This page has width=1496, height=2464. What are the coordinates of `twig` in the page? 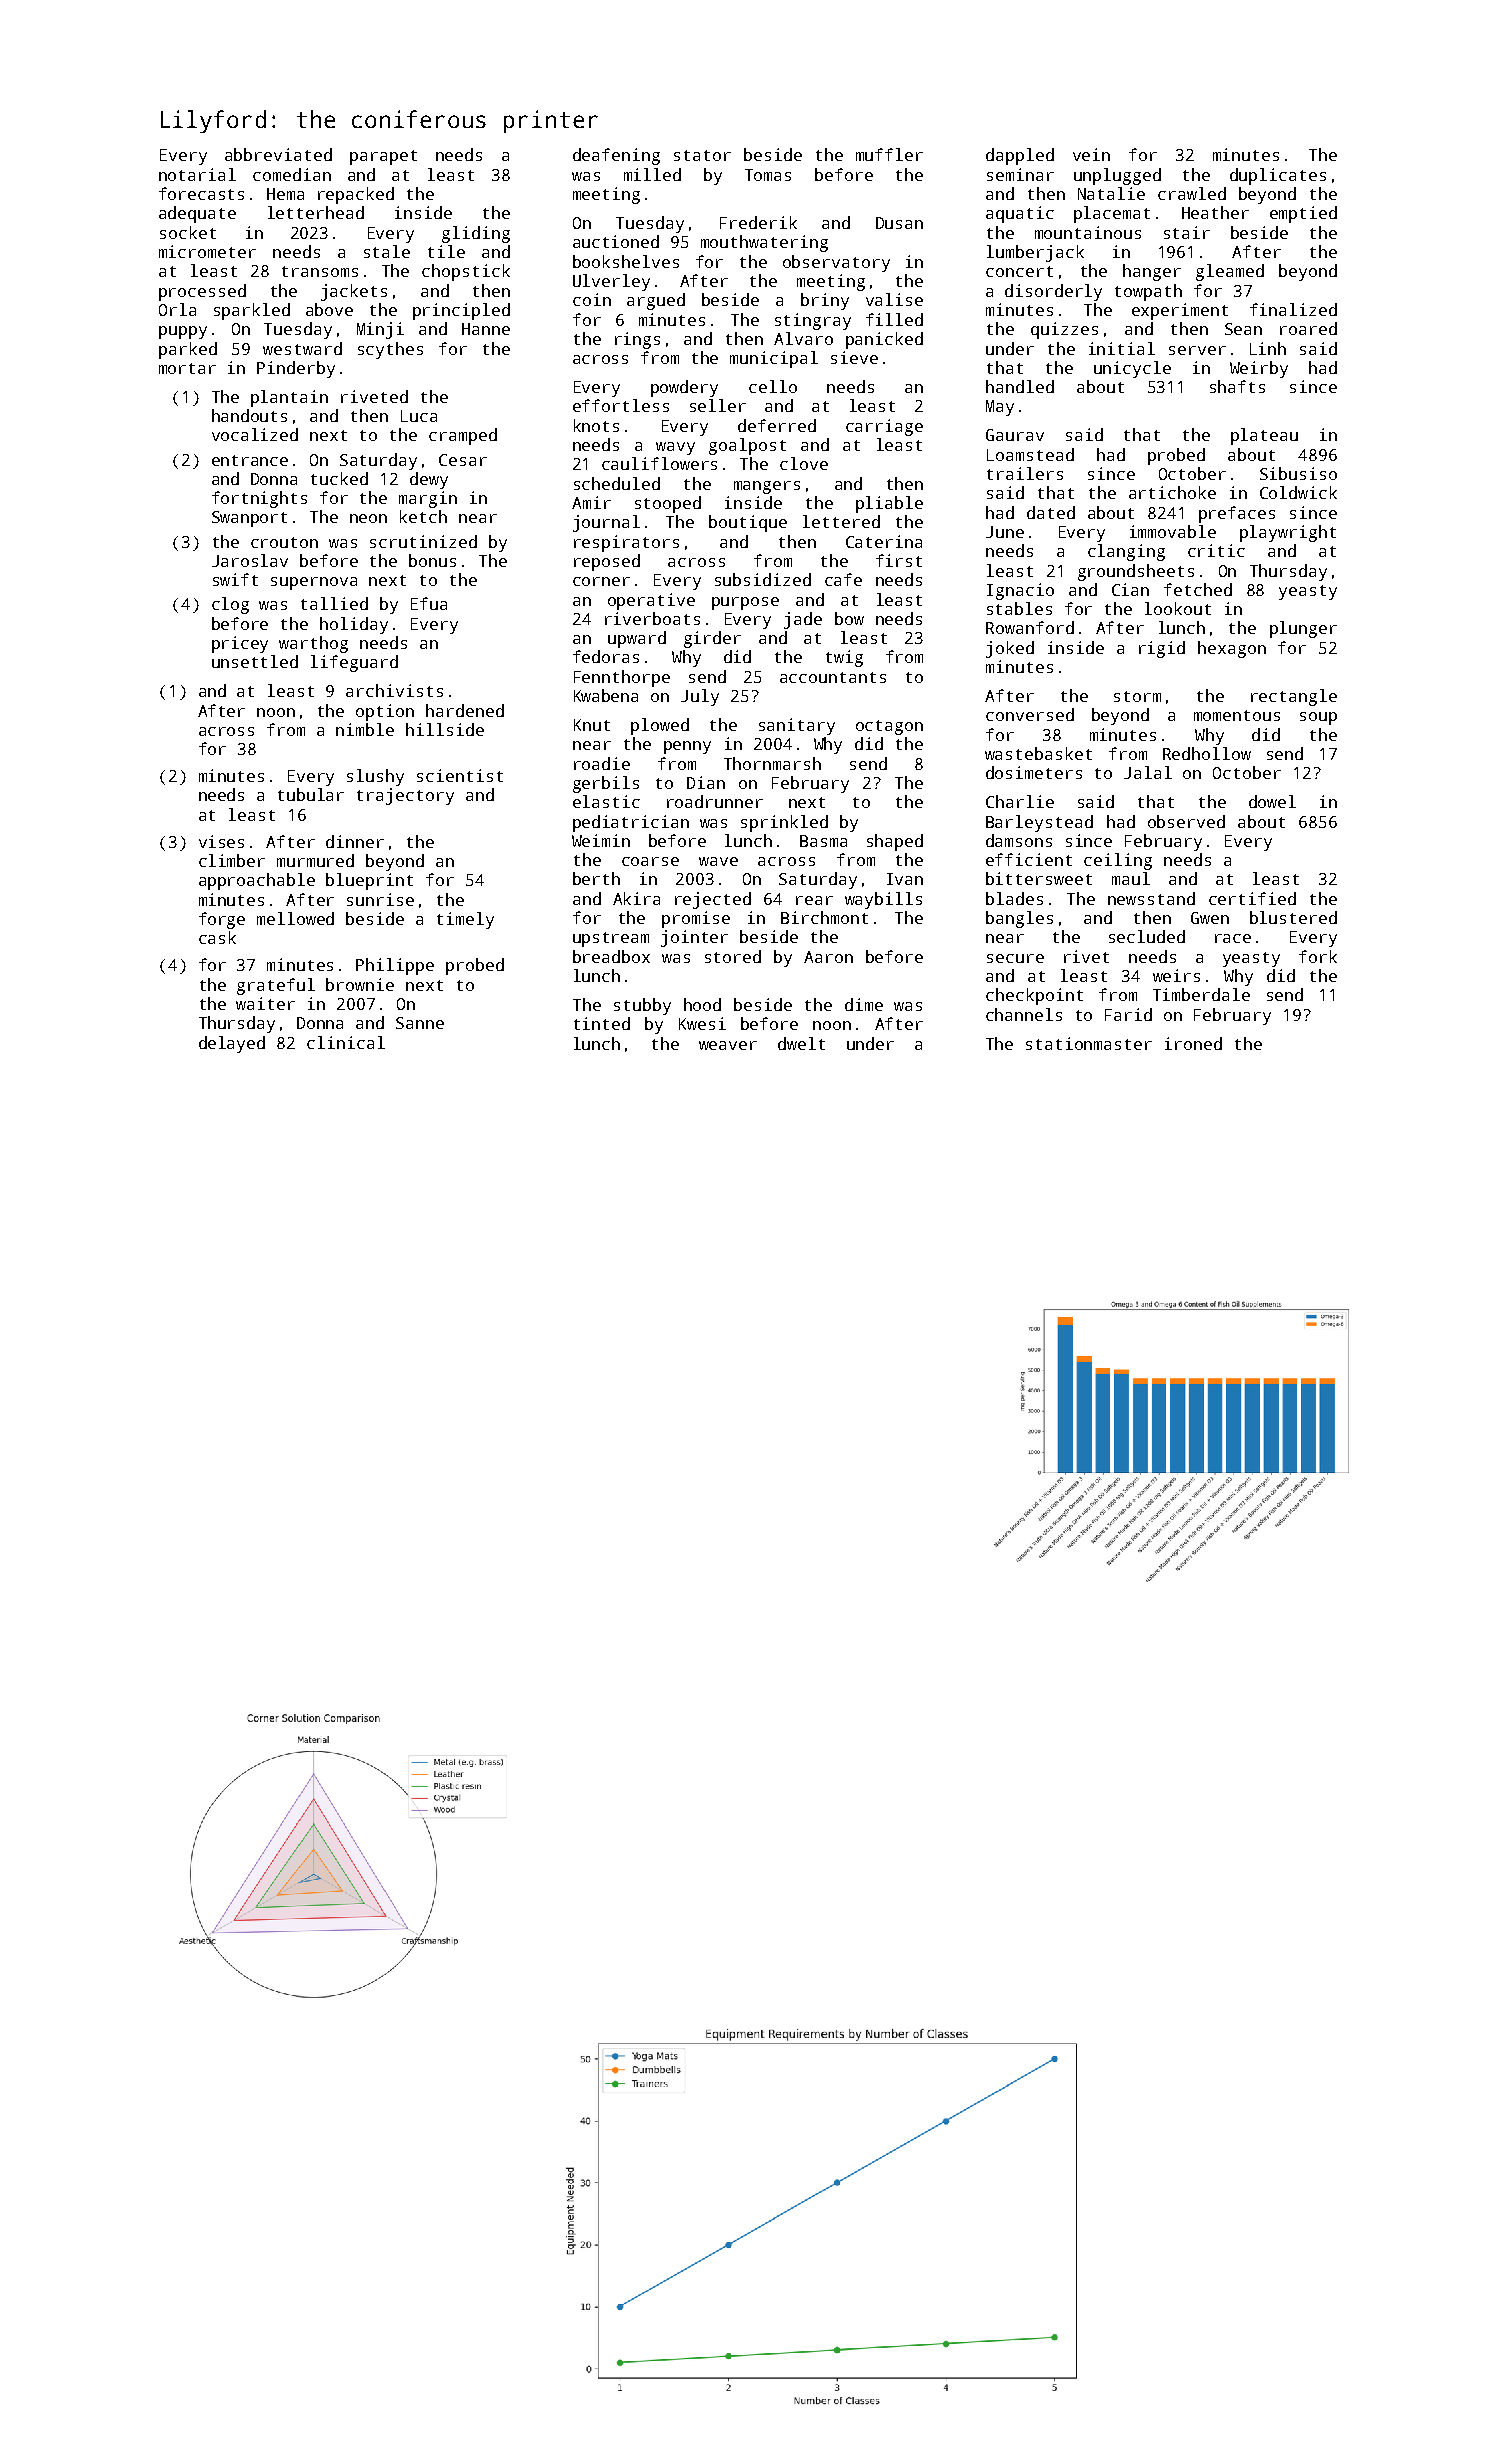 It's located at (844, 658).
